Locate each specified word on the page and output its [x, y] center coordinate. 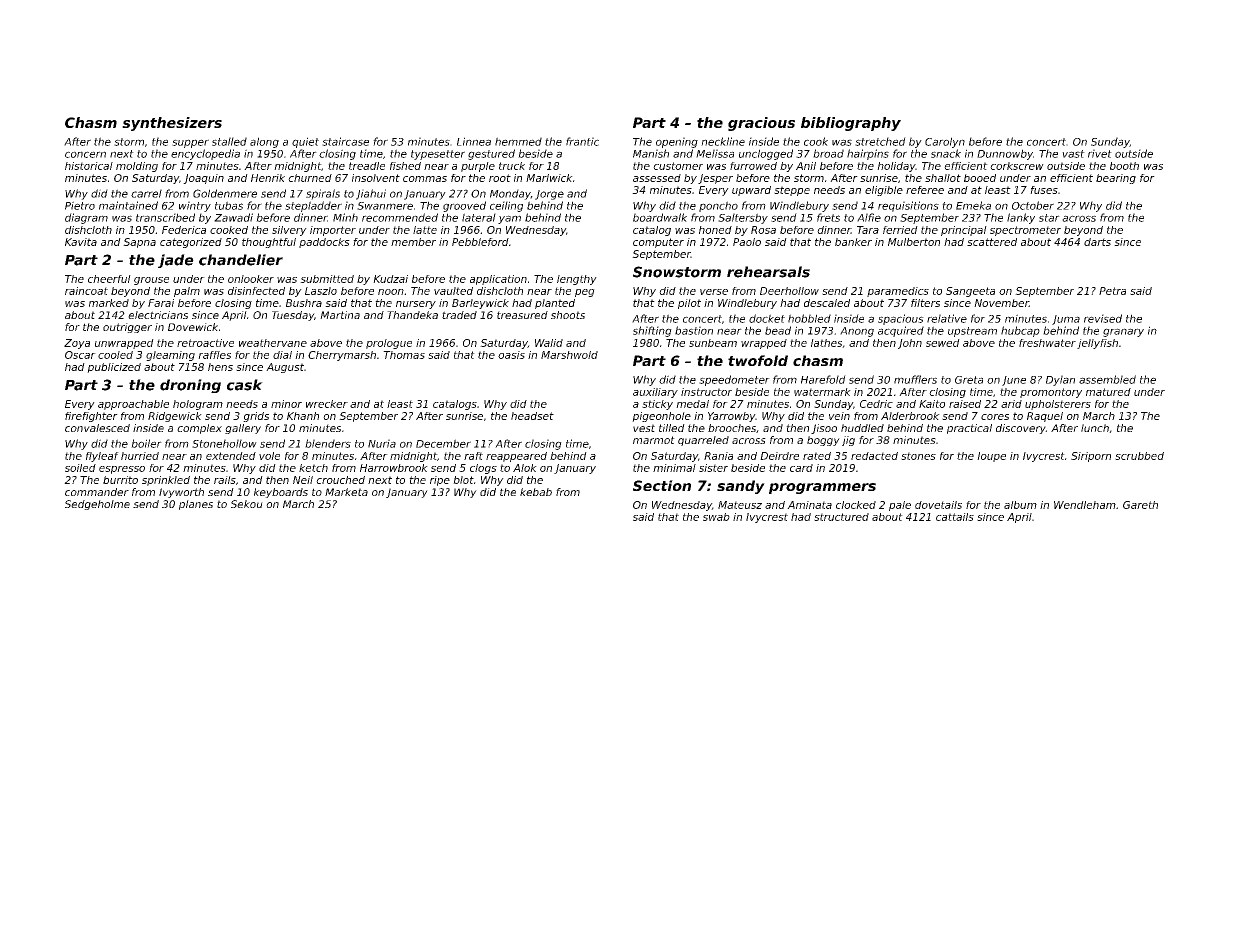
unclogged [766, 154]
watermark [822, 392]
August [285, 368]
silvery [289, 231]
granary [1123, 332]
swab [716, 517]
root [500, 178]
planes [196, 505]
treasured [522, 315]
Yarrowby [731, 417]
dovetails [938, 505]
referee [925, 190]
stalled [229, 141]
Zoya [77, 344]
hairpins [868, 154]
